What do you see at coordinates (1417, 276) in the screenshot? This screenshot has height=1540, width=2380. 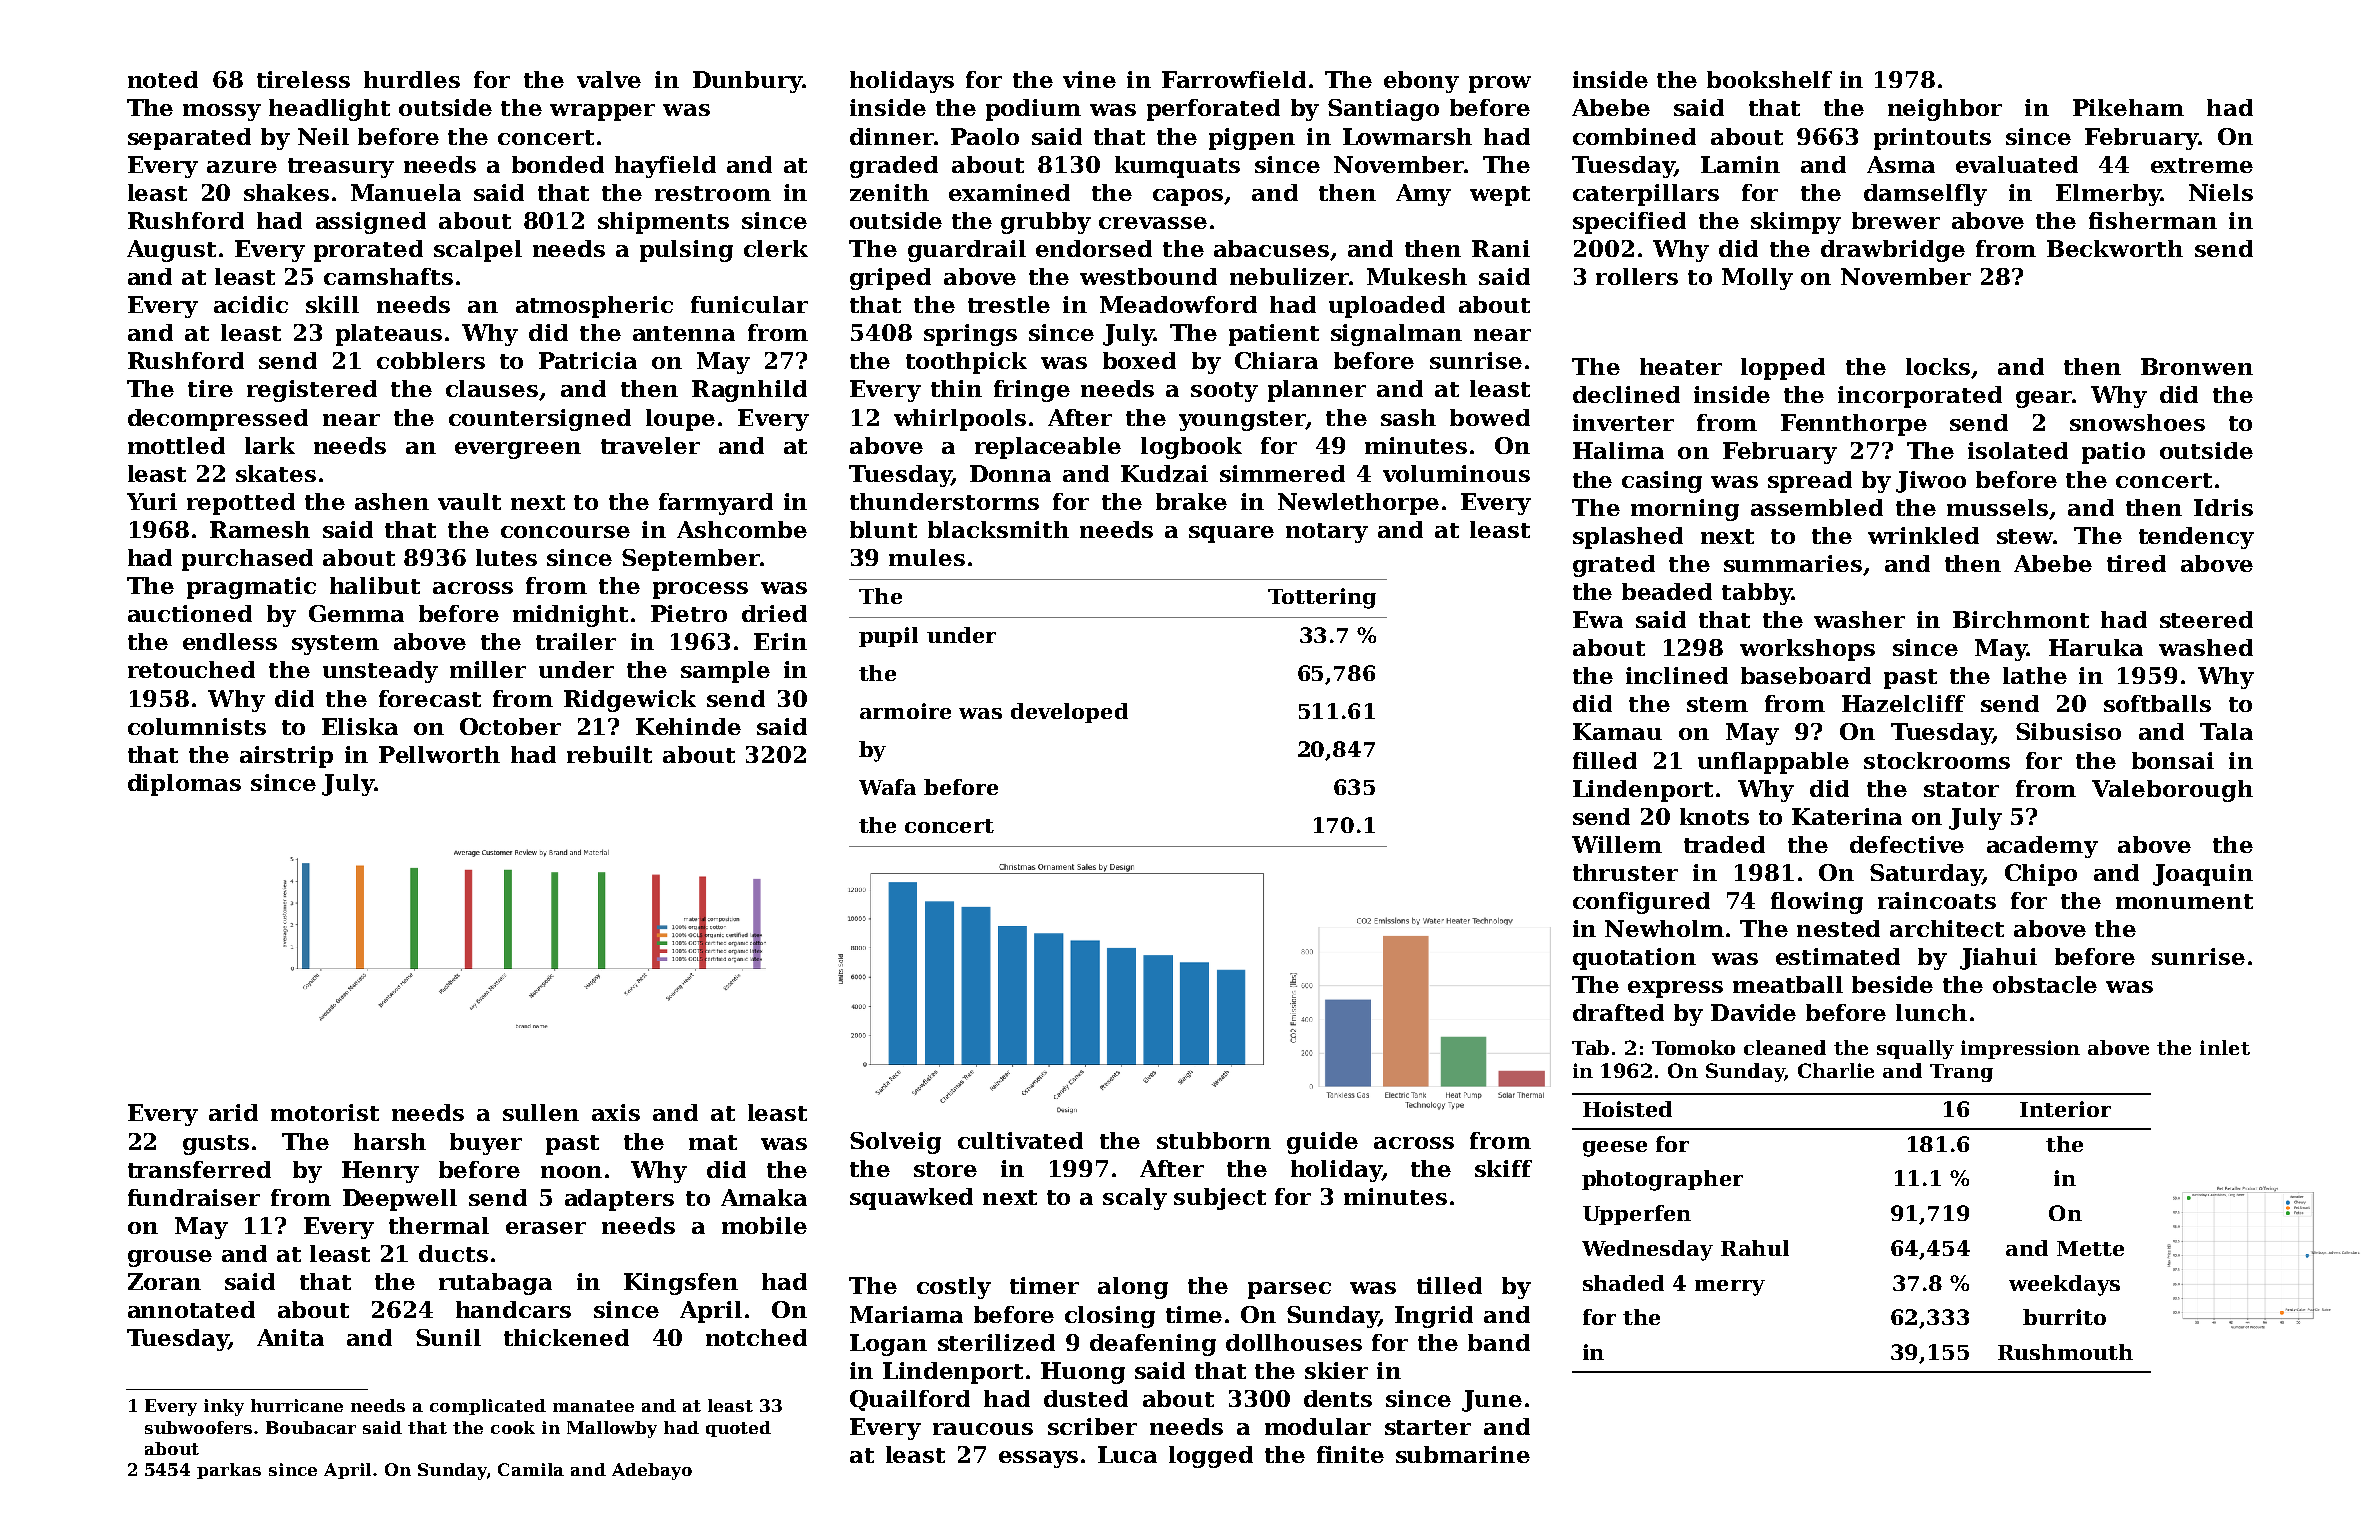 I see `Mukesh` at bounding box center [1417, 276].
